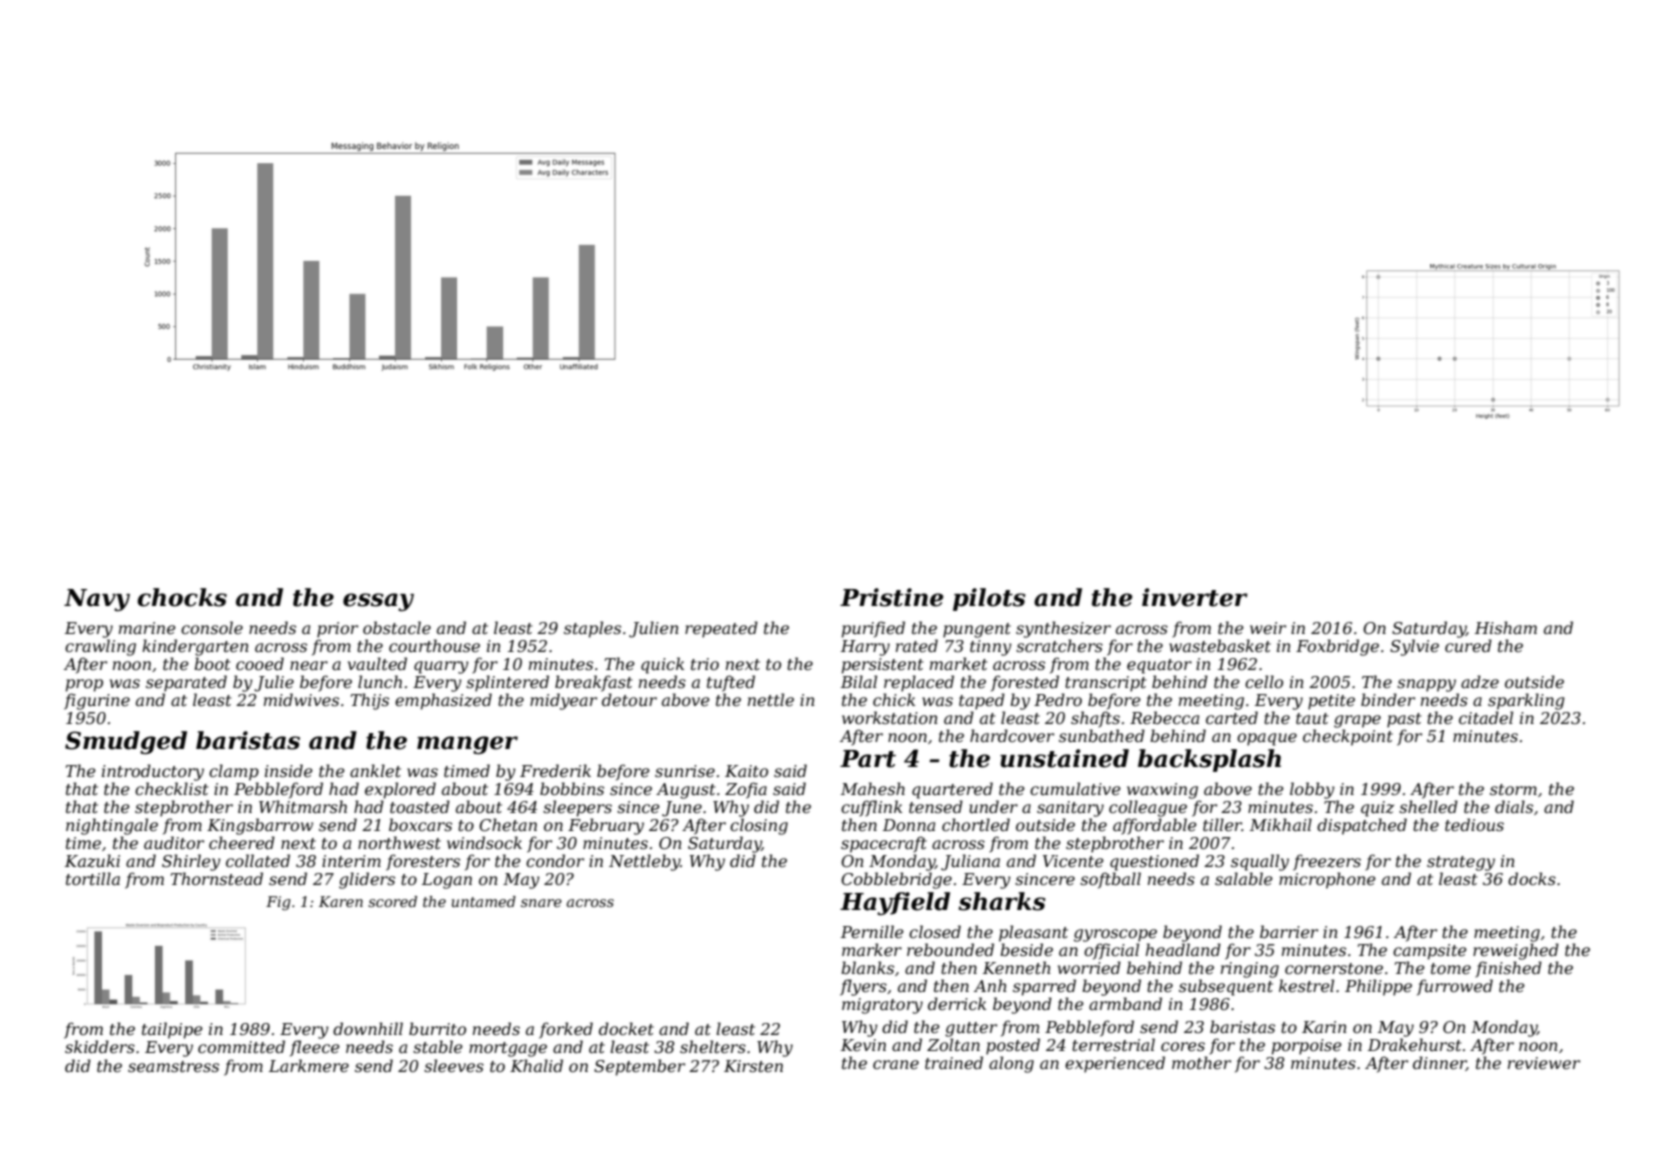 This screenshot has height=1172, width=1657. What do you see at coordinates (882, 1006) in the screenshot?
I see `migratory` at bounding box center [882, 1006].
